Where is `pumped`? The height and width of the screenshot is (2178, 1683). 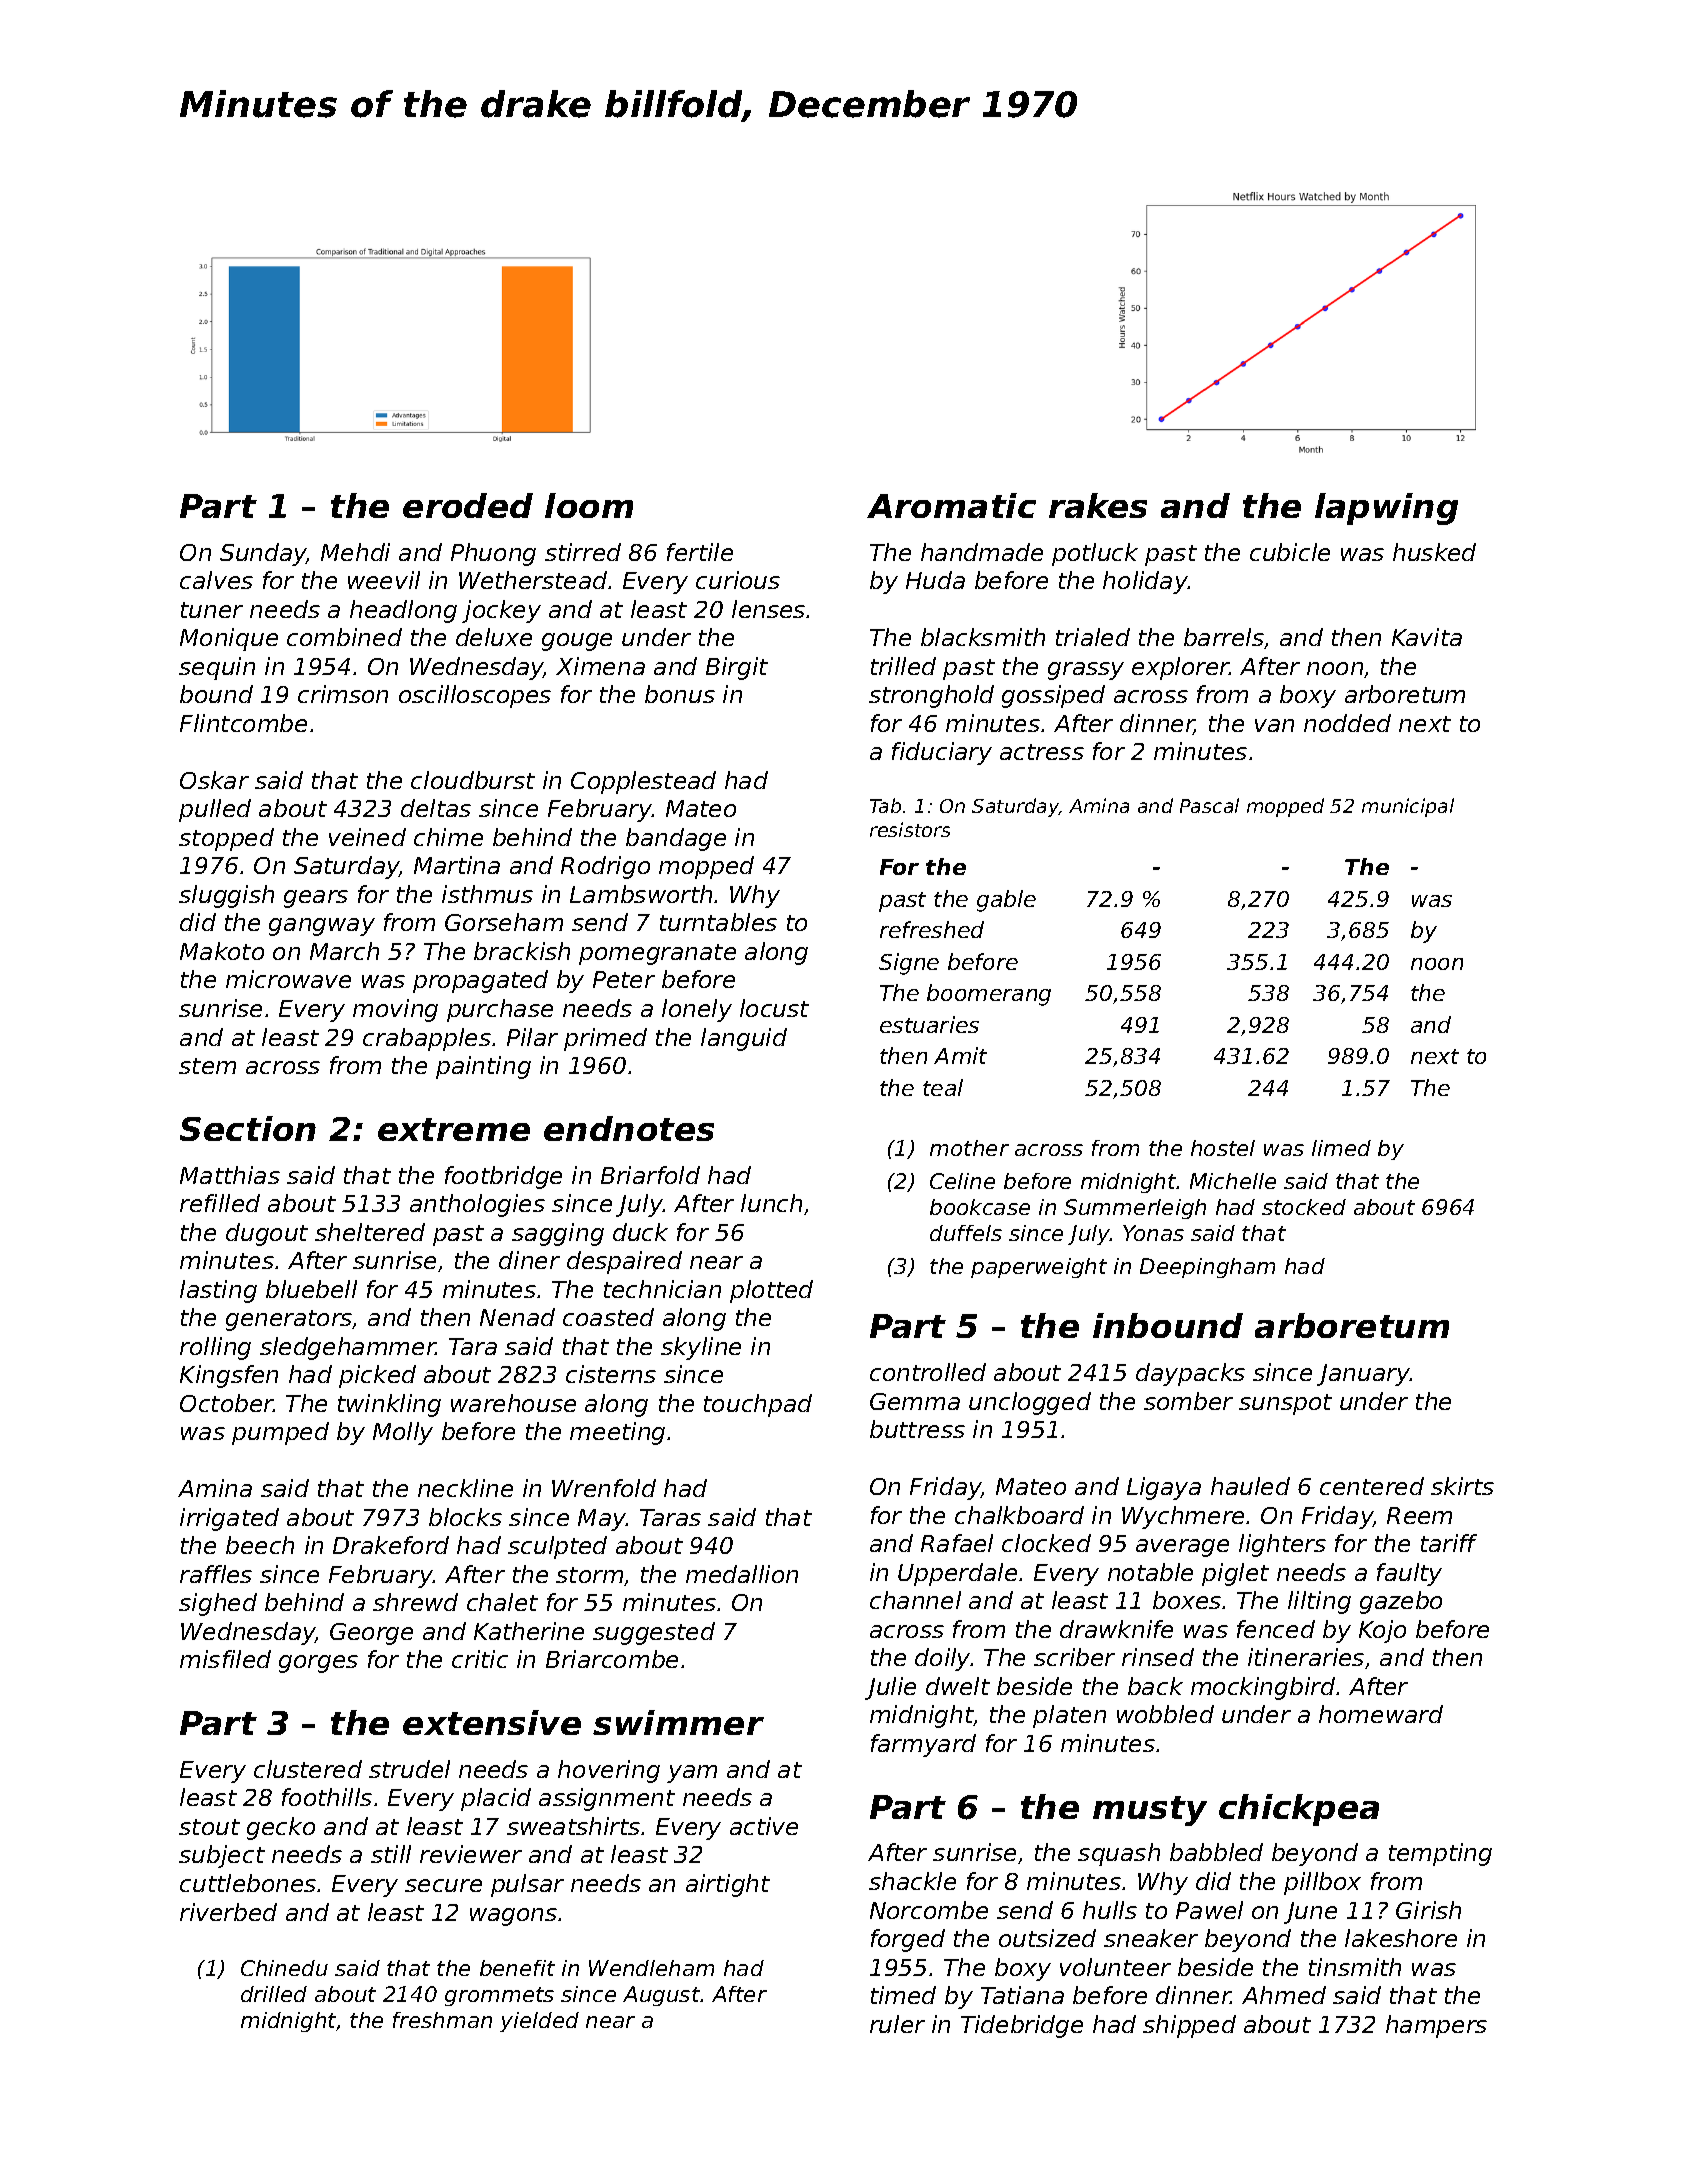 pumped is located at coordinates (280, 1433).
